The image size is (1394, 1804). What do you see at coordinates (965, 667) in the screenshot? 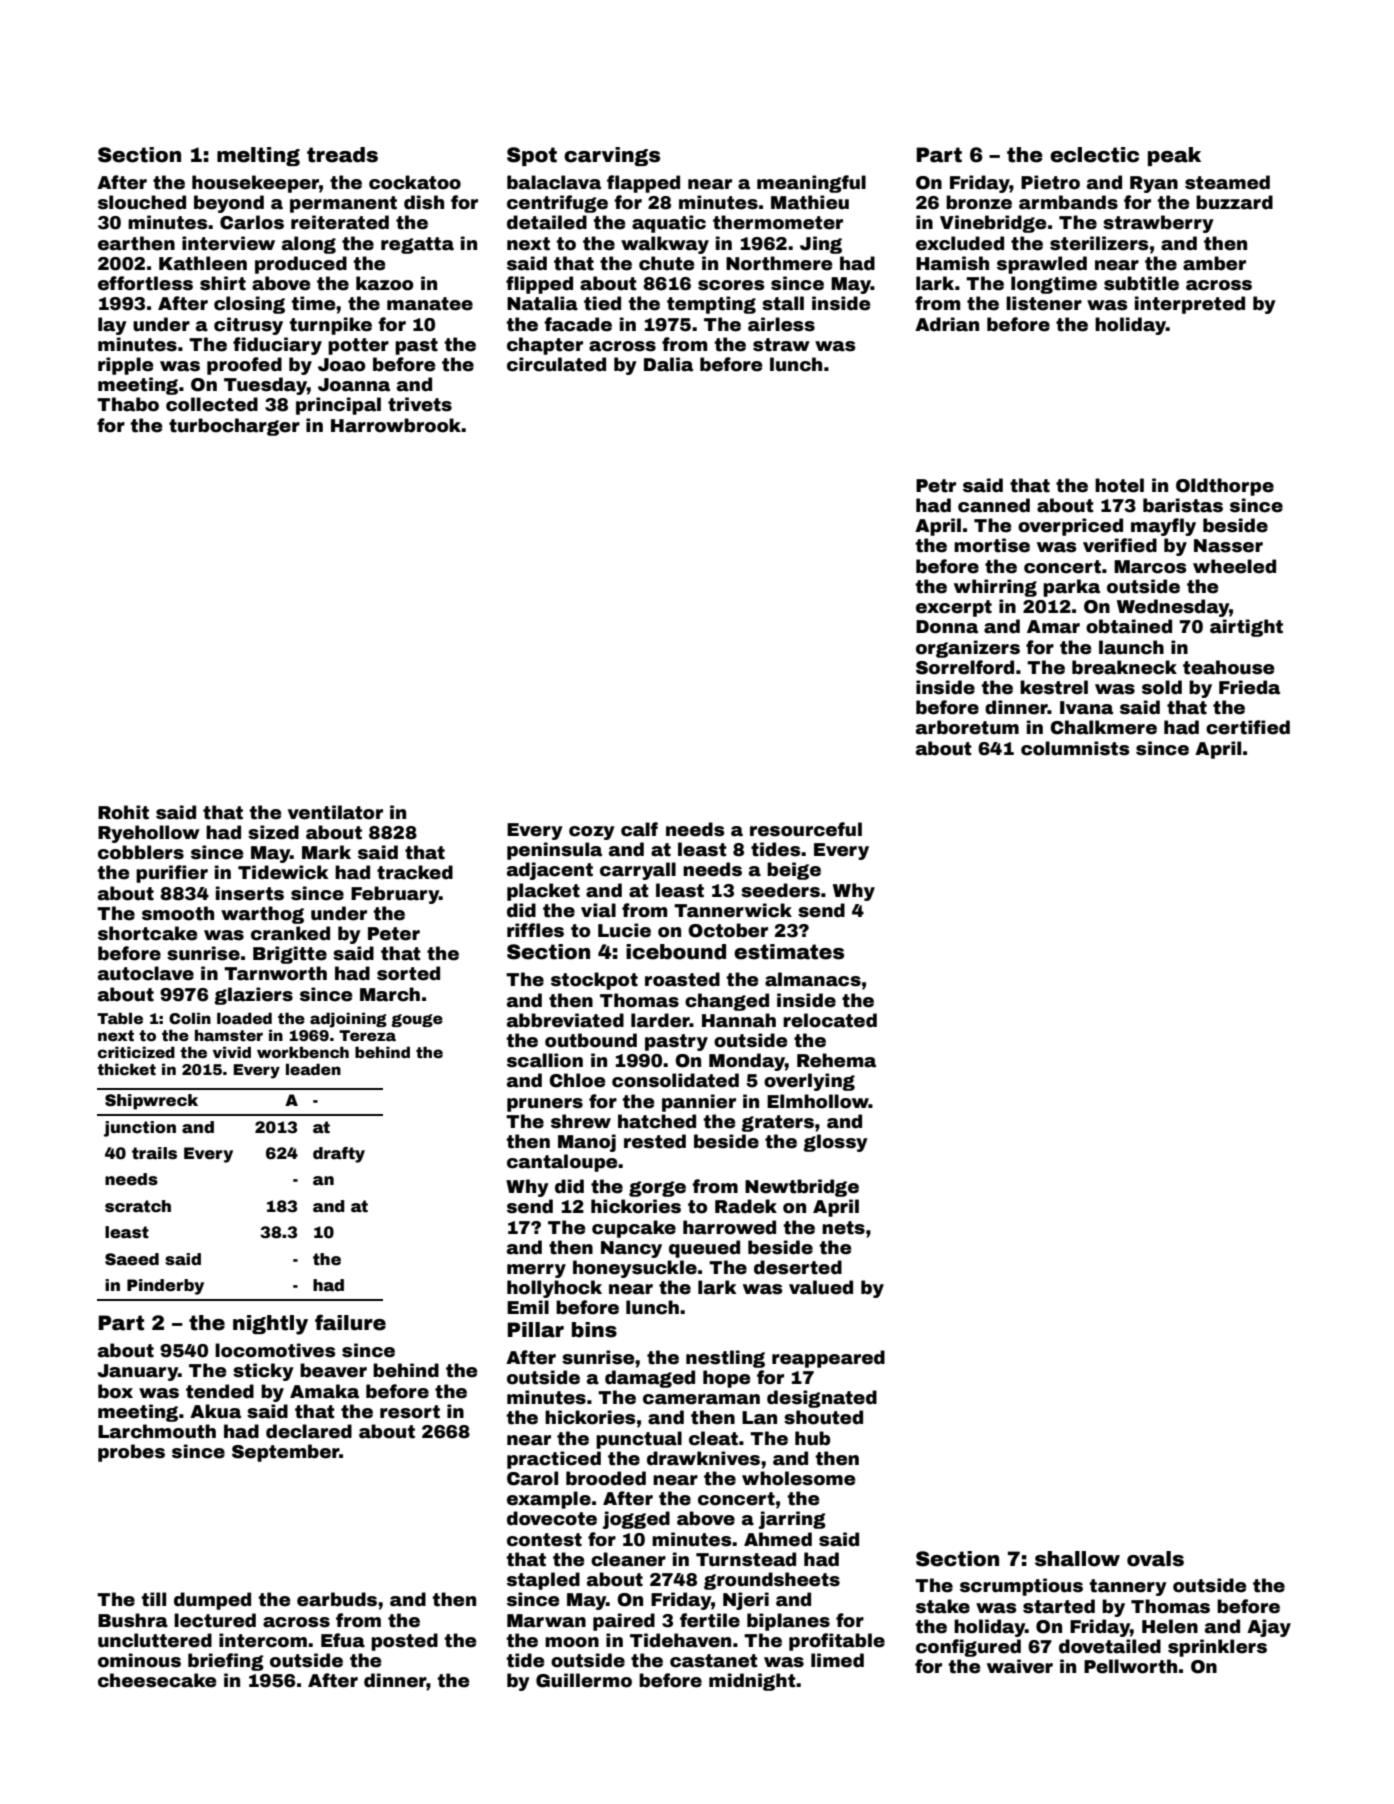
I see `Sorrelford` at bounding box center [965, 667].
